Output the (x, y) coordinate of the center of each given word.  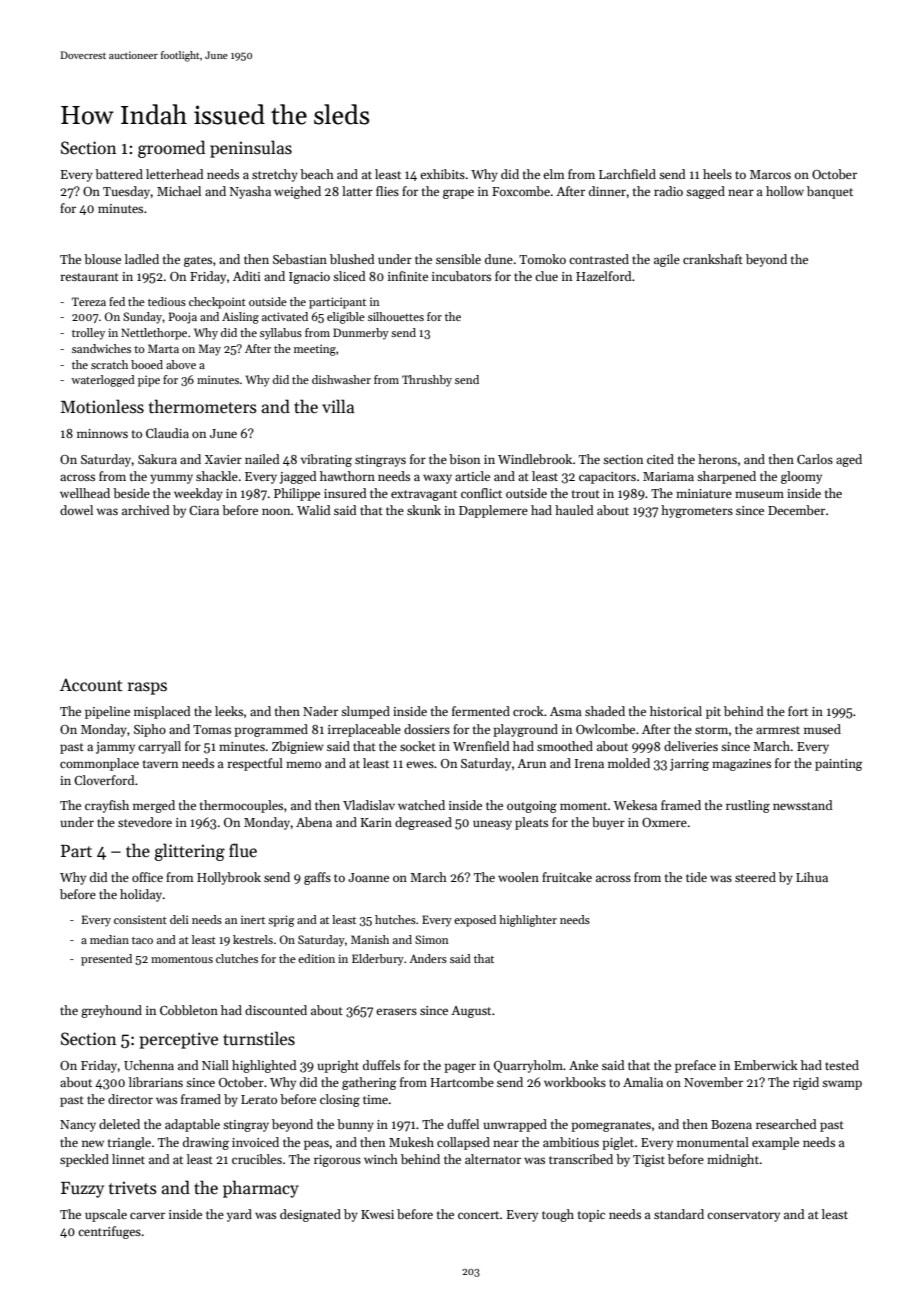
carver (147, 1215)
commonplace (99, 764)
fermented (481, 711)
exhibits (442, 174)
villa (338, 406)
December (796, 510)
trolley (88, 334)
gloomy (801, 477)
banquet (830, 192)
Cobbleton (189, 1010)
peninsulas (251, 149)
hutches (395, 919)
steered (755, 877)
